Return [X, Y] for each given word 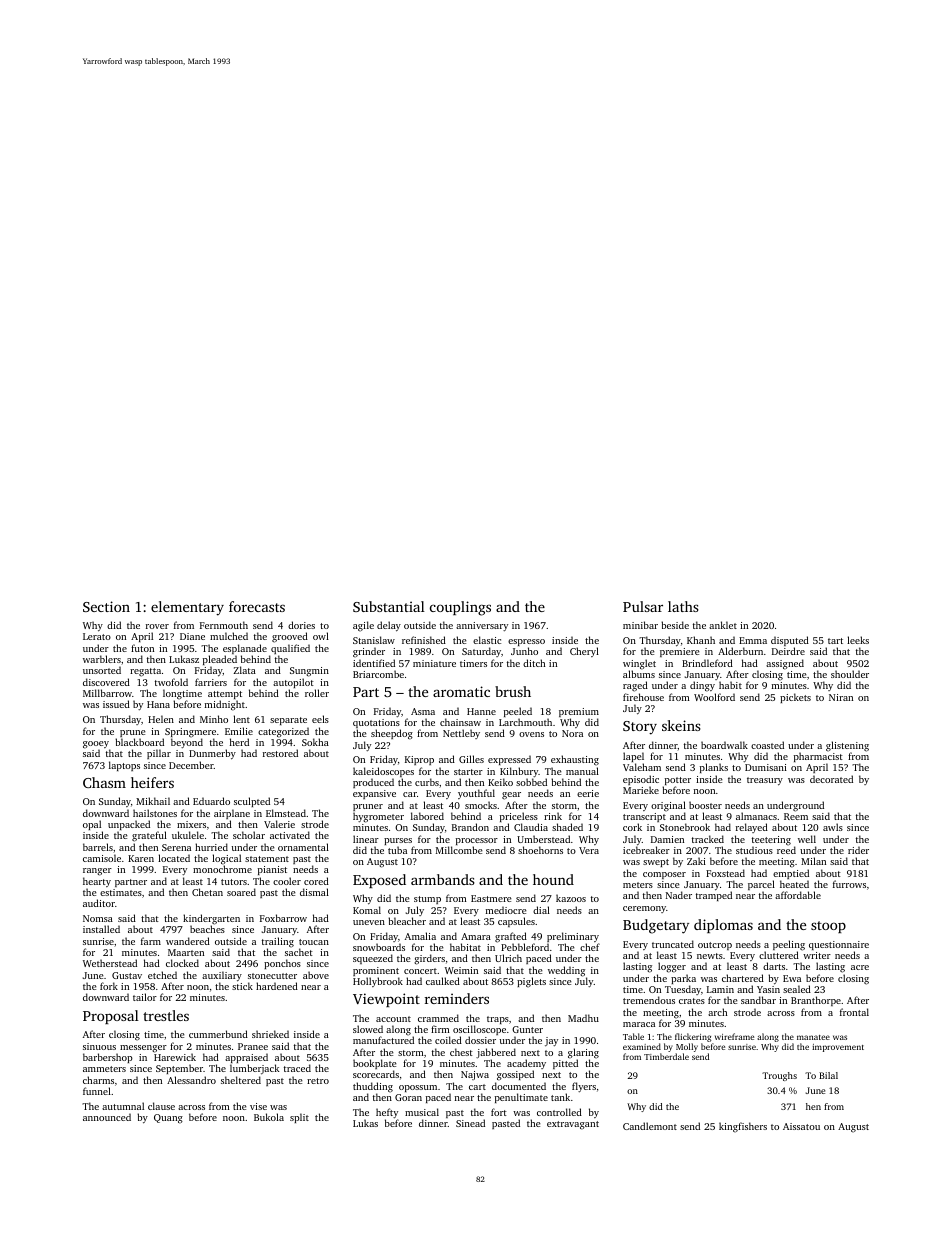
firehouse [643, 697]
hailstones [155, 813]
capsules [516, 922]
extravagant [573, 1125]
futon [142, 648]
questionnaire [839, 945]
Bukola [269, 1117]
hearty [97, 882]
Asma [423, 711]
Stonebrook [685, 827]
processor [477, 841]
